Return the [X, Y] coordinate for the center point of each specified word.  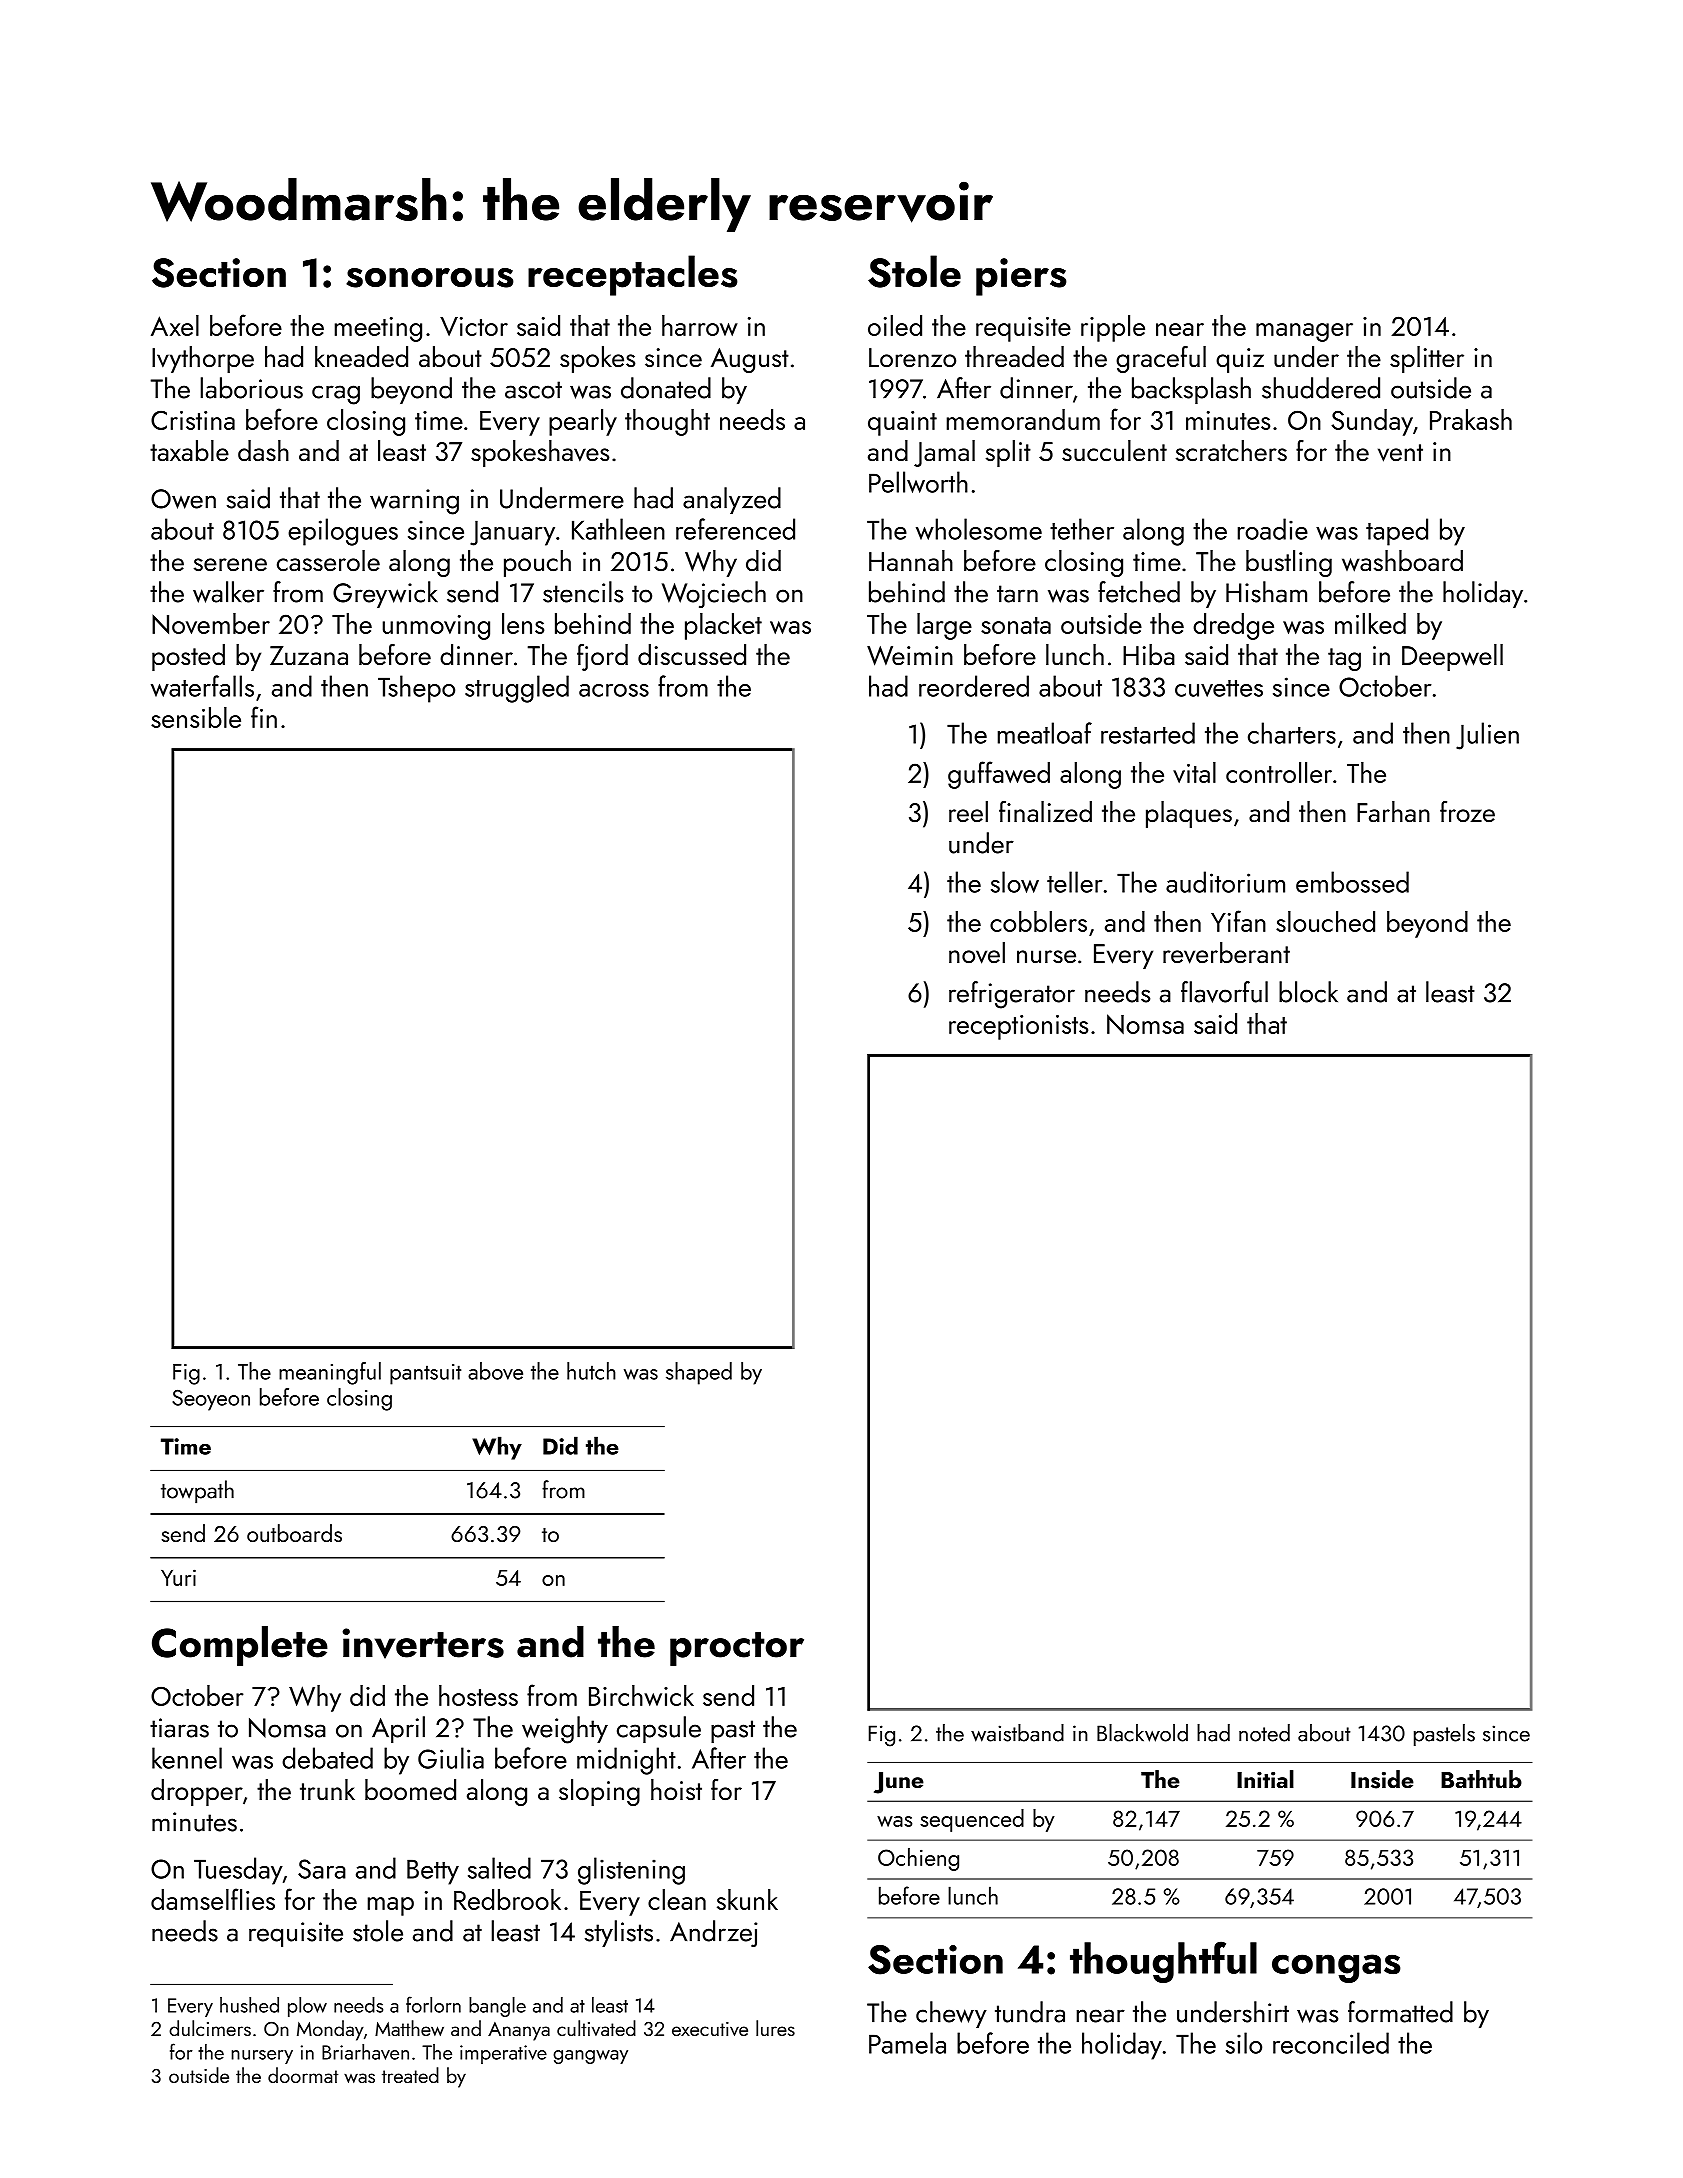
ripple [1113, 328]
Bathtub [1481, 1779]
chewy [951, 2014]
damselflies [213, 1899]
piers [1021, 277]
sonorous [430, 278]
